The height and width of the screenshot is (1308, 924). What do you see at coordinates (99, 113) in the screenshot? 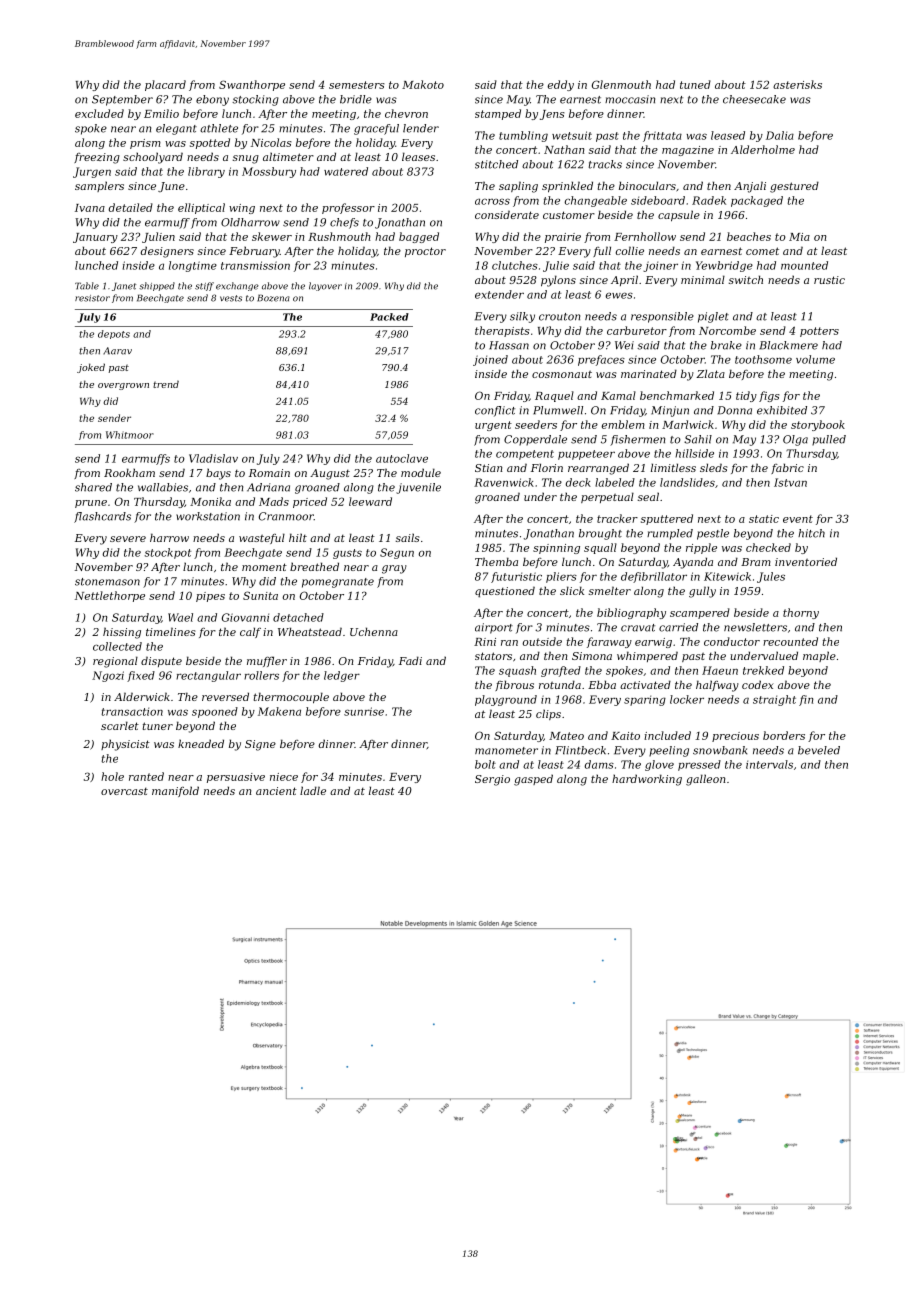
I see `excluded` at bounding box center [99, 113].
